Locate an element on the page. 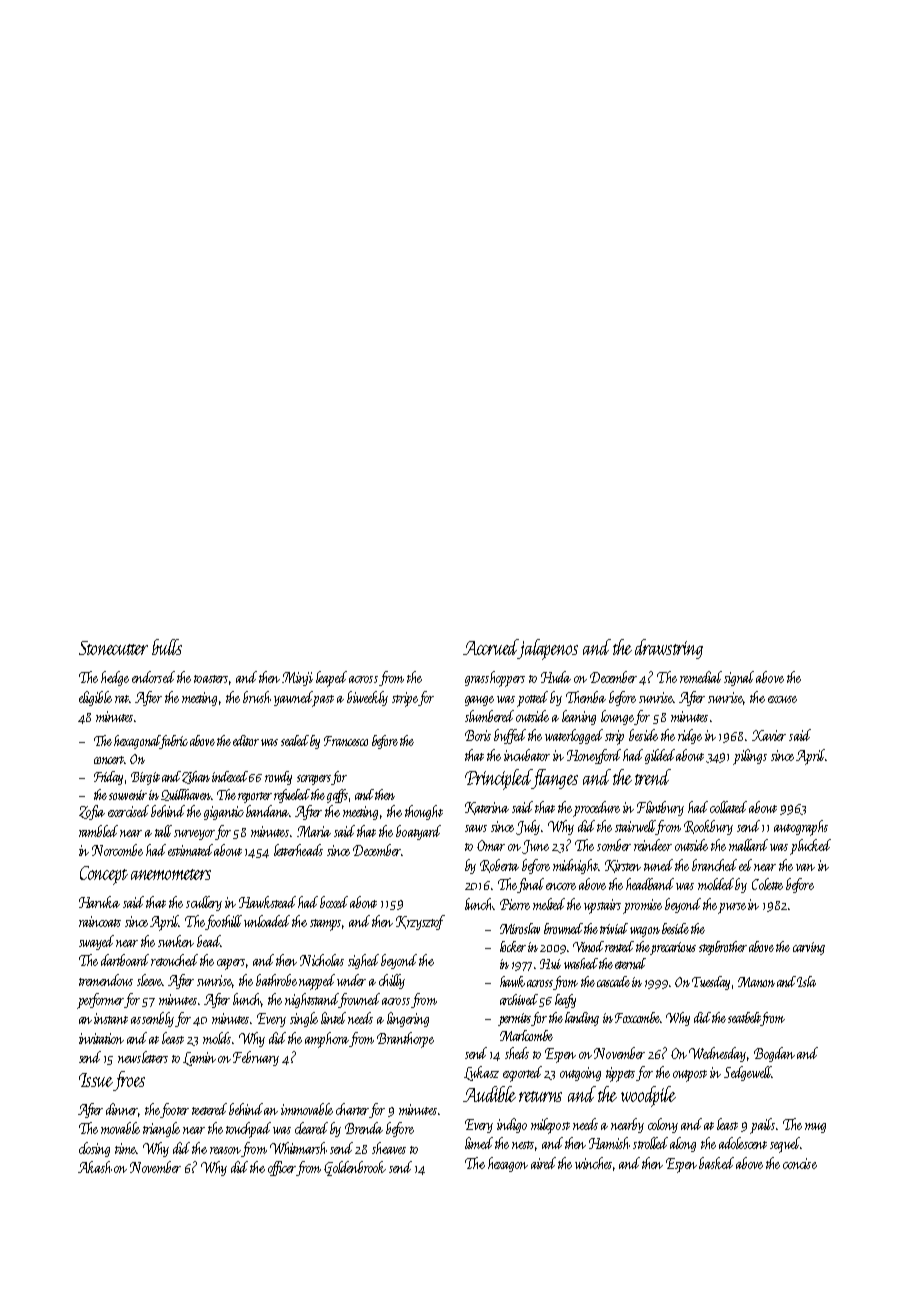  limed is located at coordinates (479, 1143).
